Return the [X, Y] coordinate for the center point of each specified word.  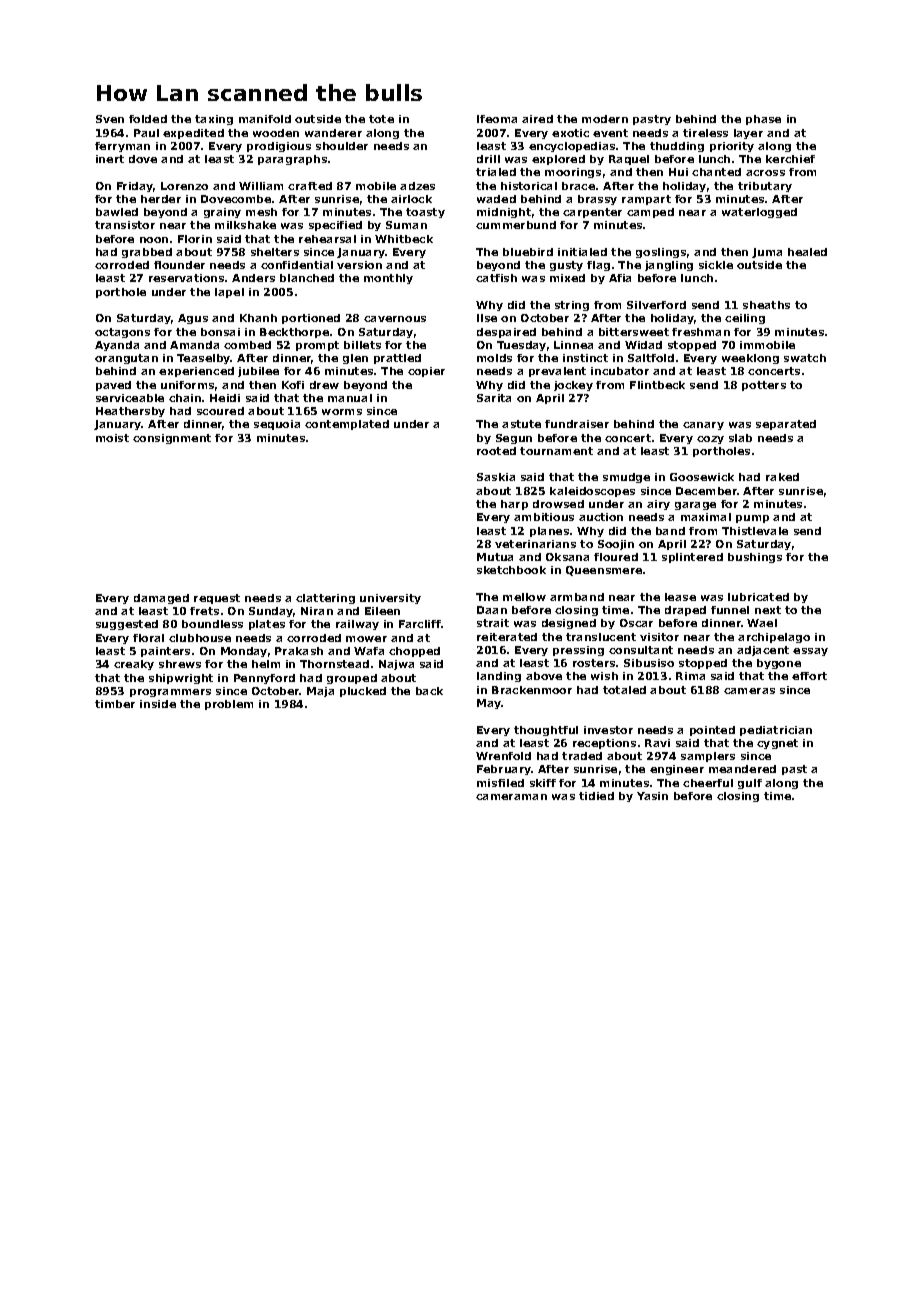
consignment [172, 439]
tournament [556, 451]
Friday [135, 187]
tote [381, 119]
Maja [320, 692]
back [429, 691]
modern [605, 119]
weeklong [750, 359]
